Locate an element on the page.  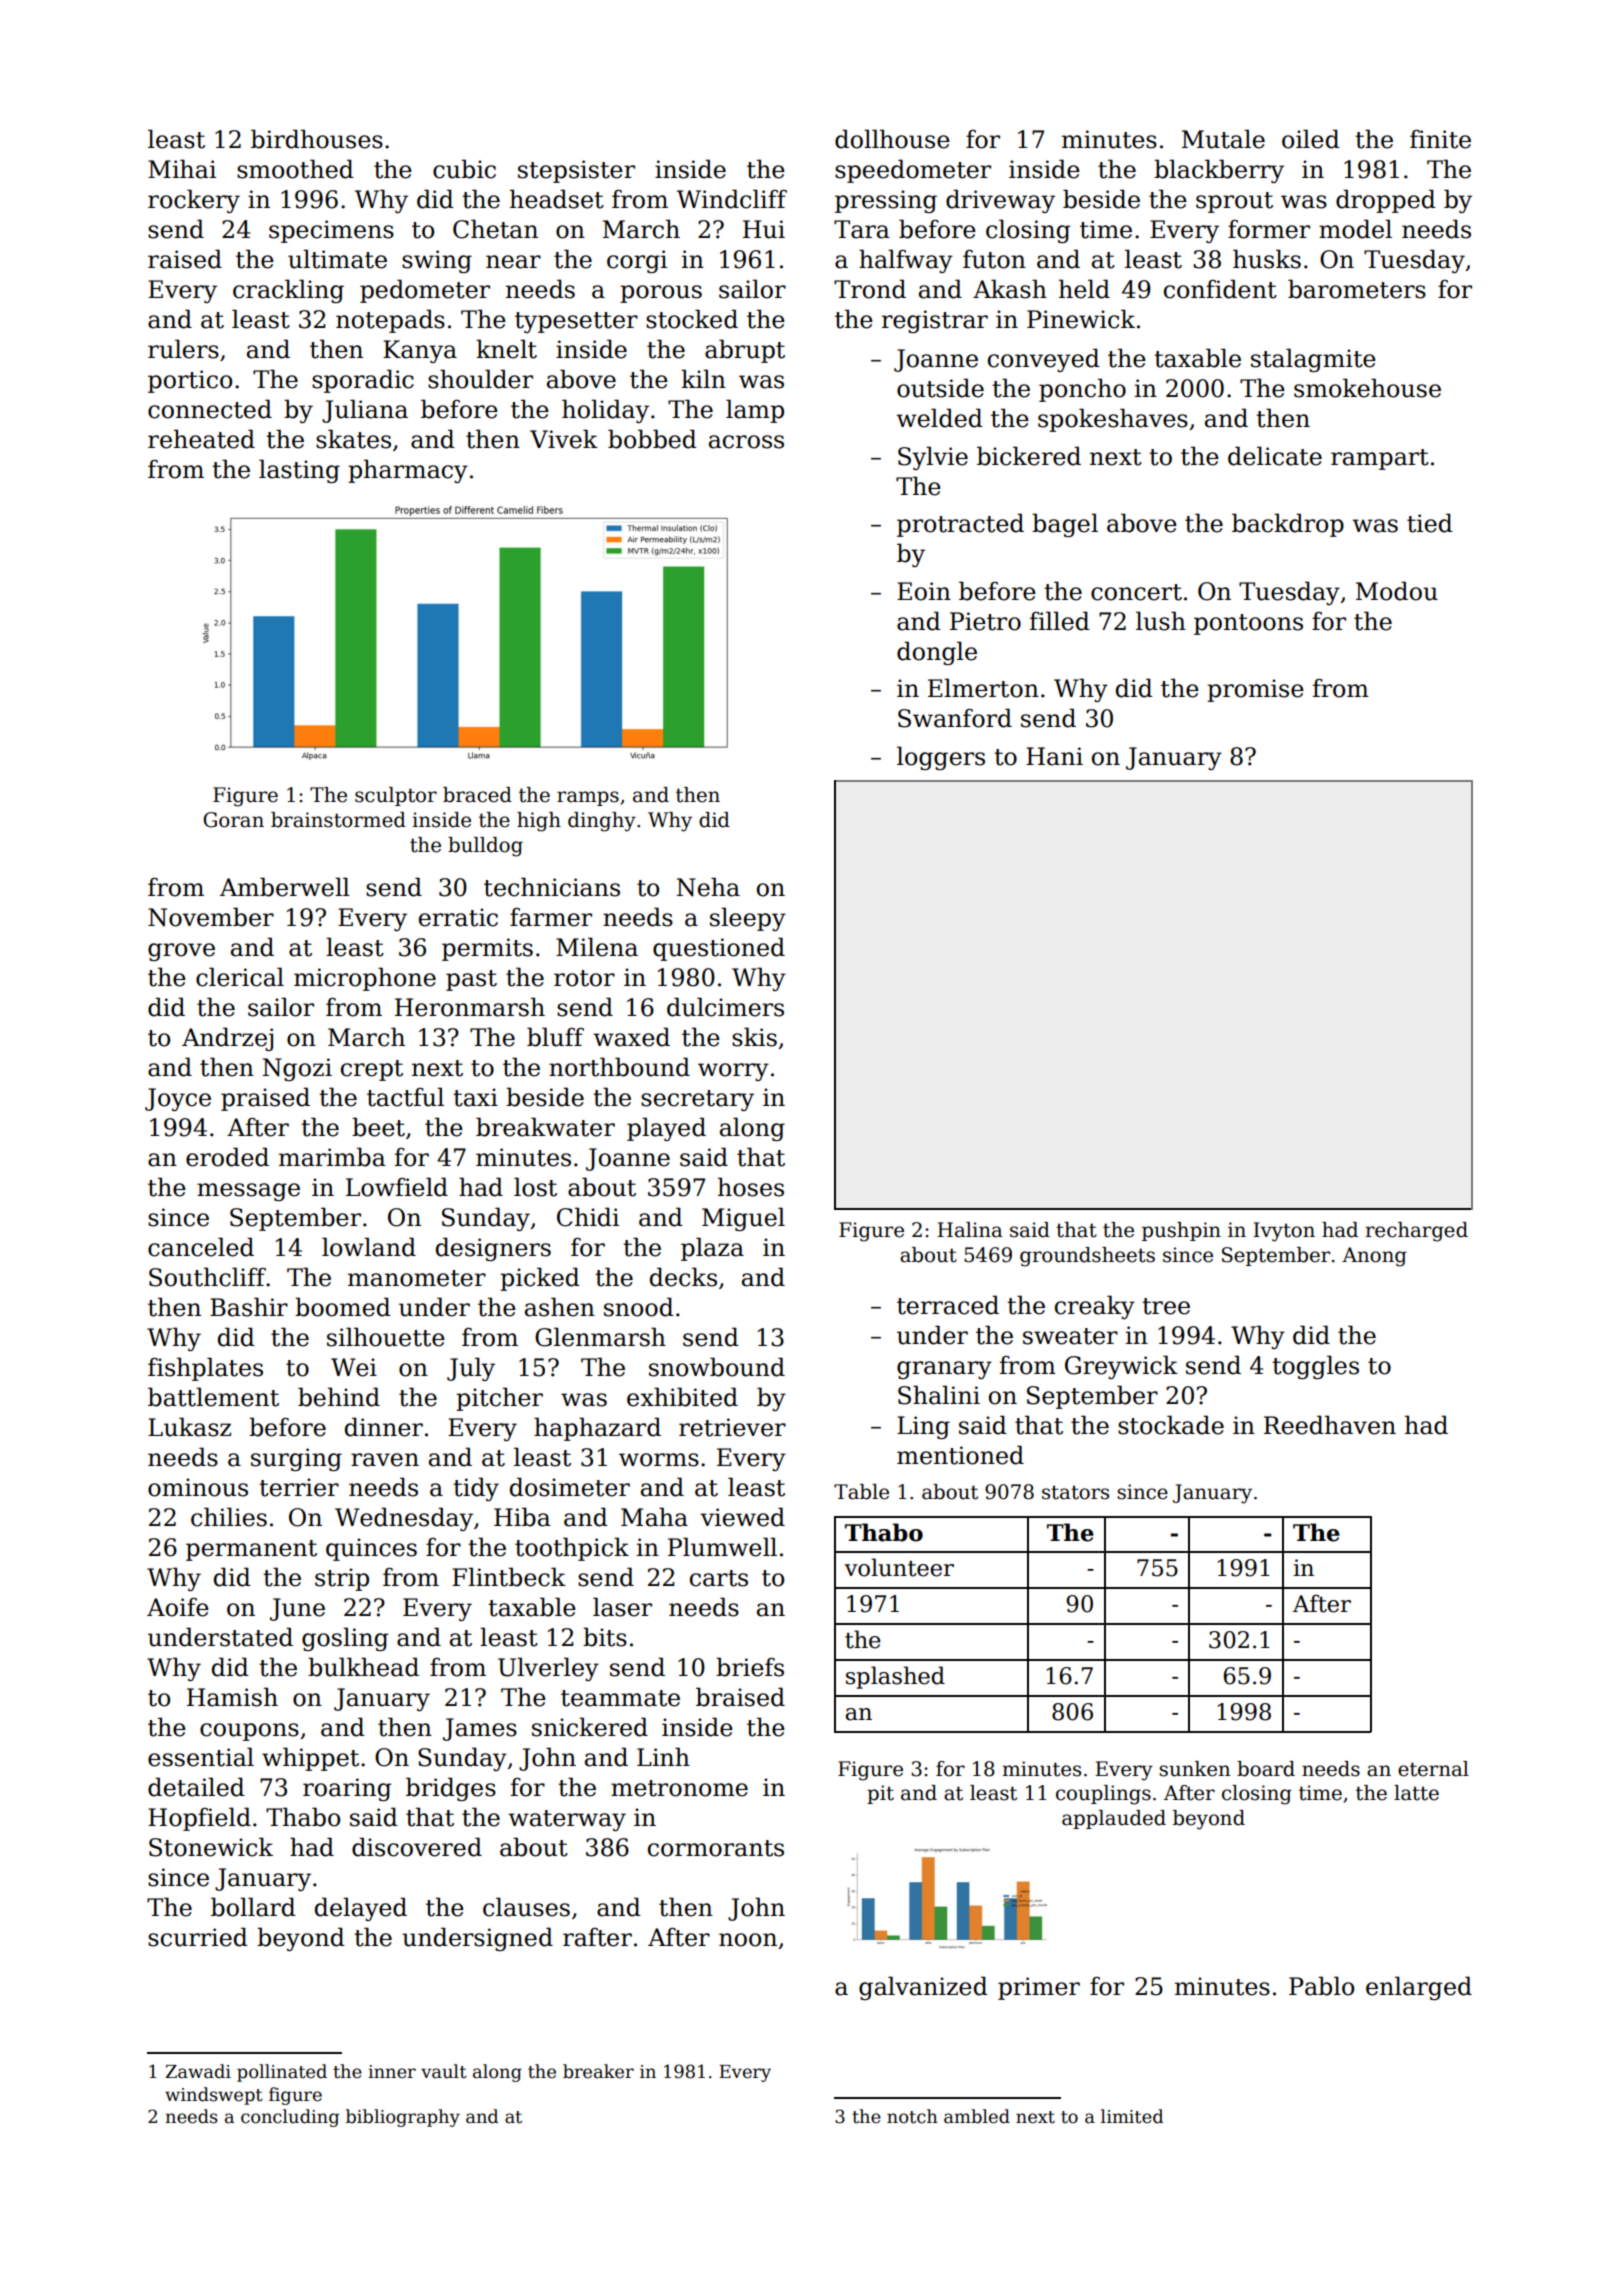
terraced is located at coordinates (948, 1305).
